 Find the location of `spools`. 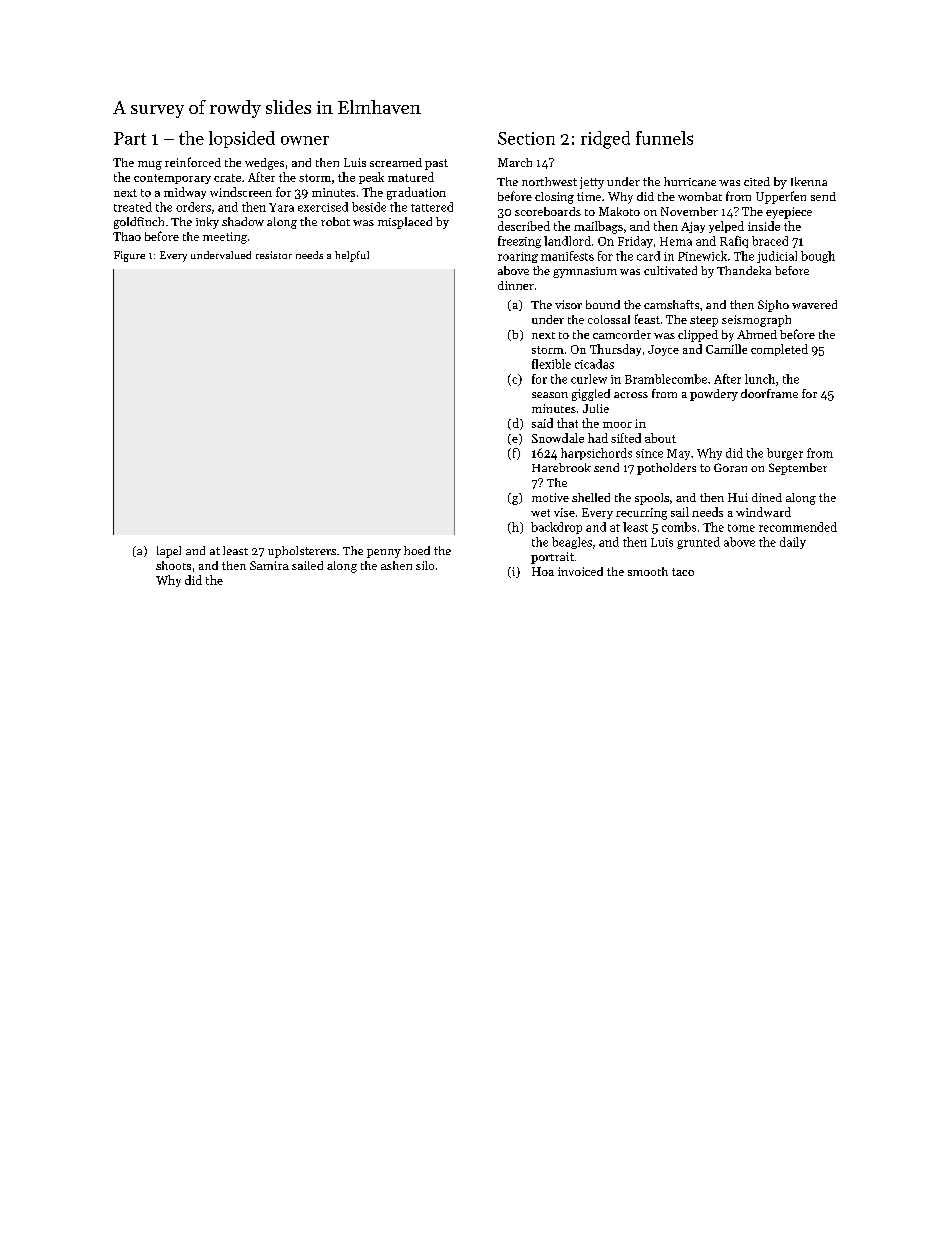

spools is located at coordinates (652, 499).
